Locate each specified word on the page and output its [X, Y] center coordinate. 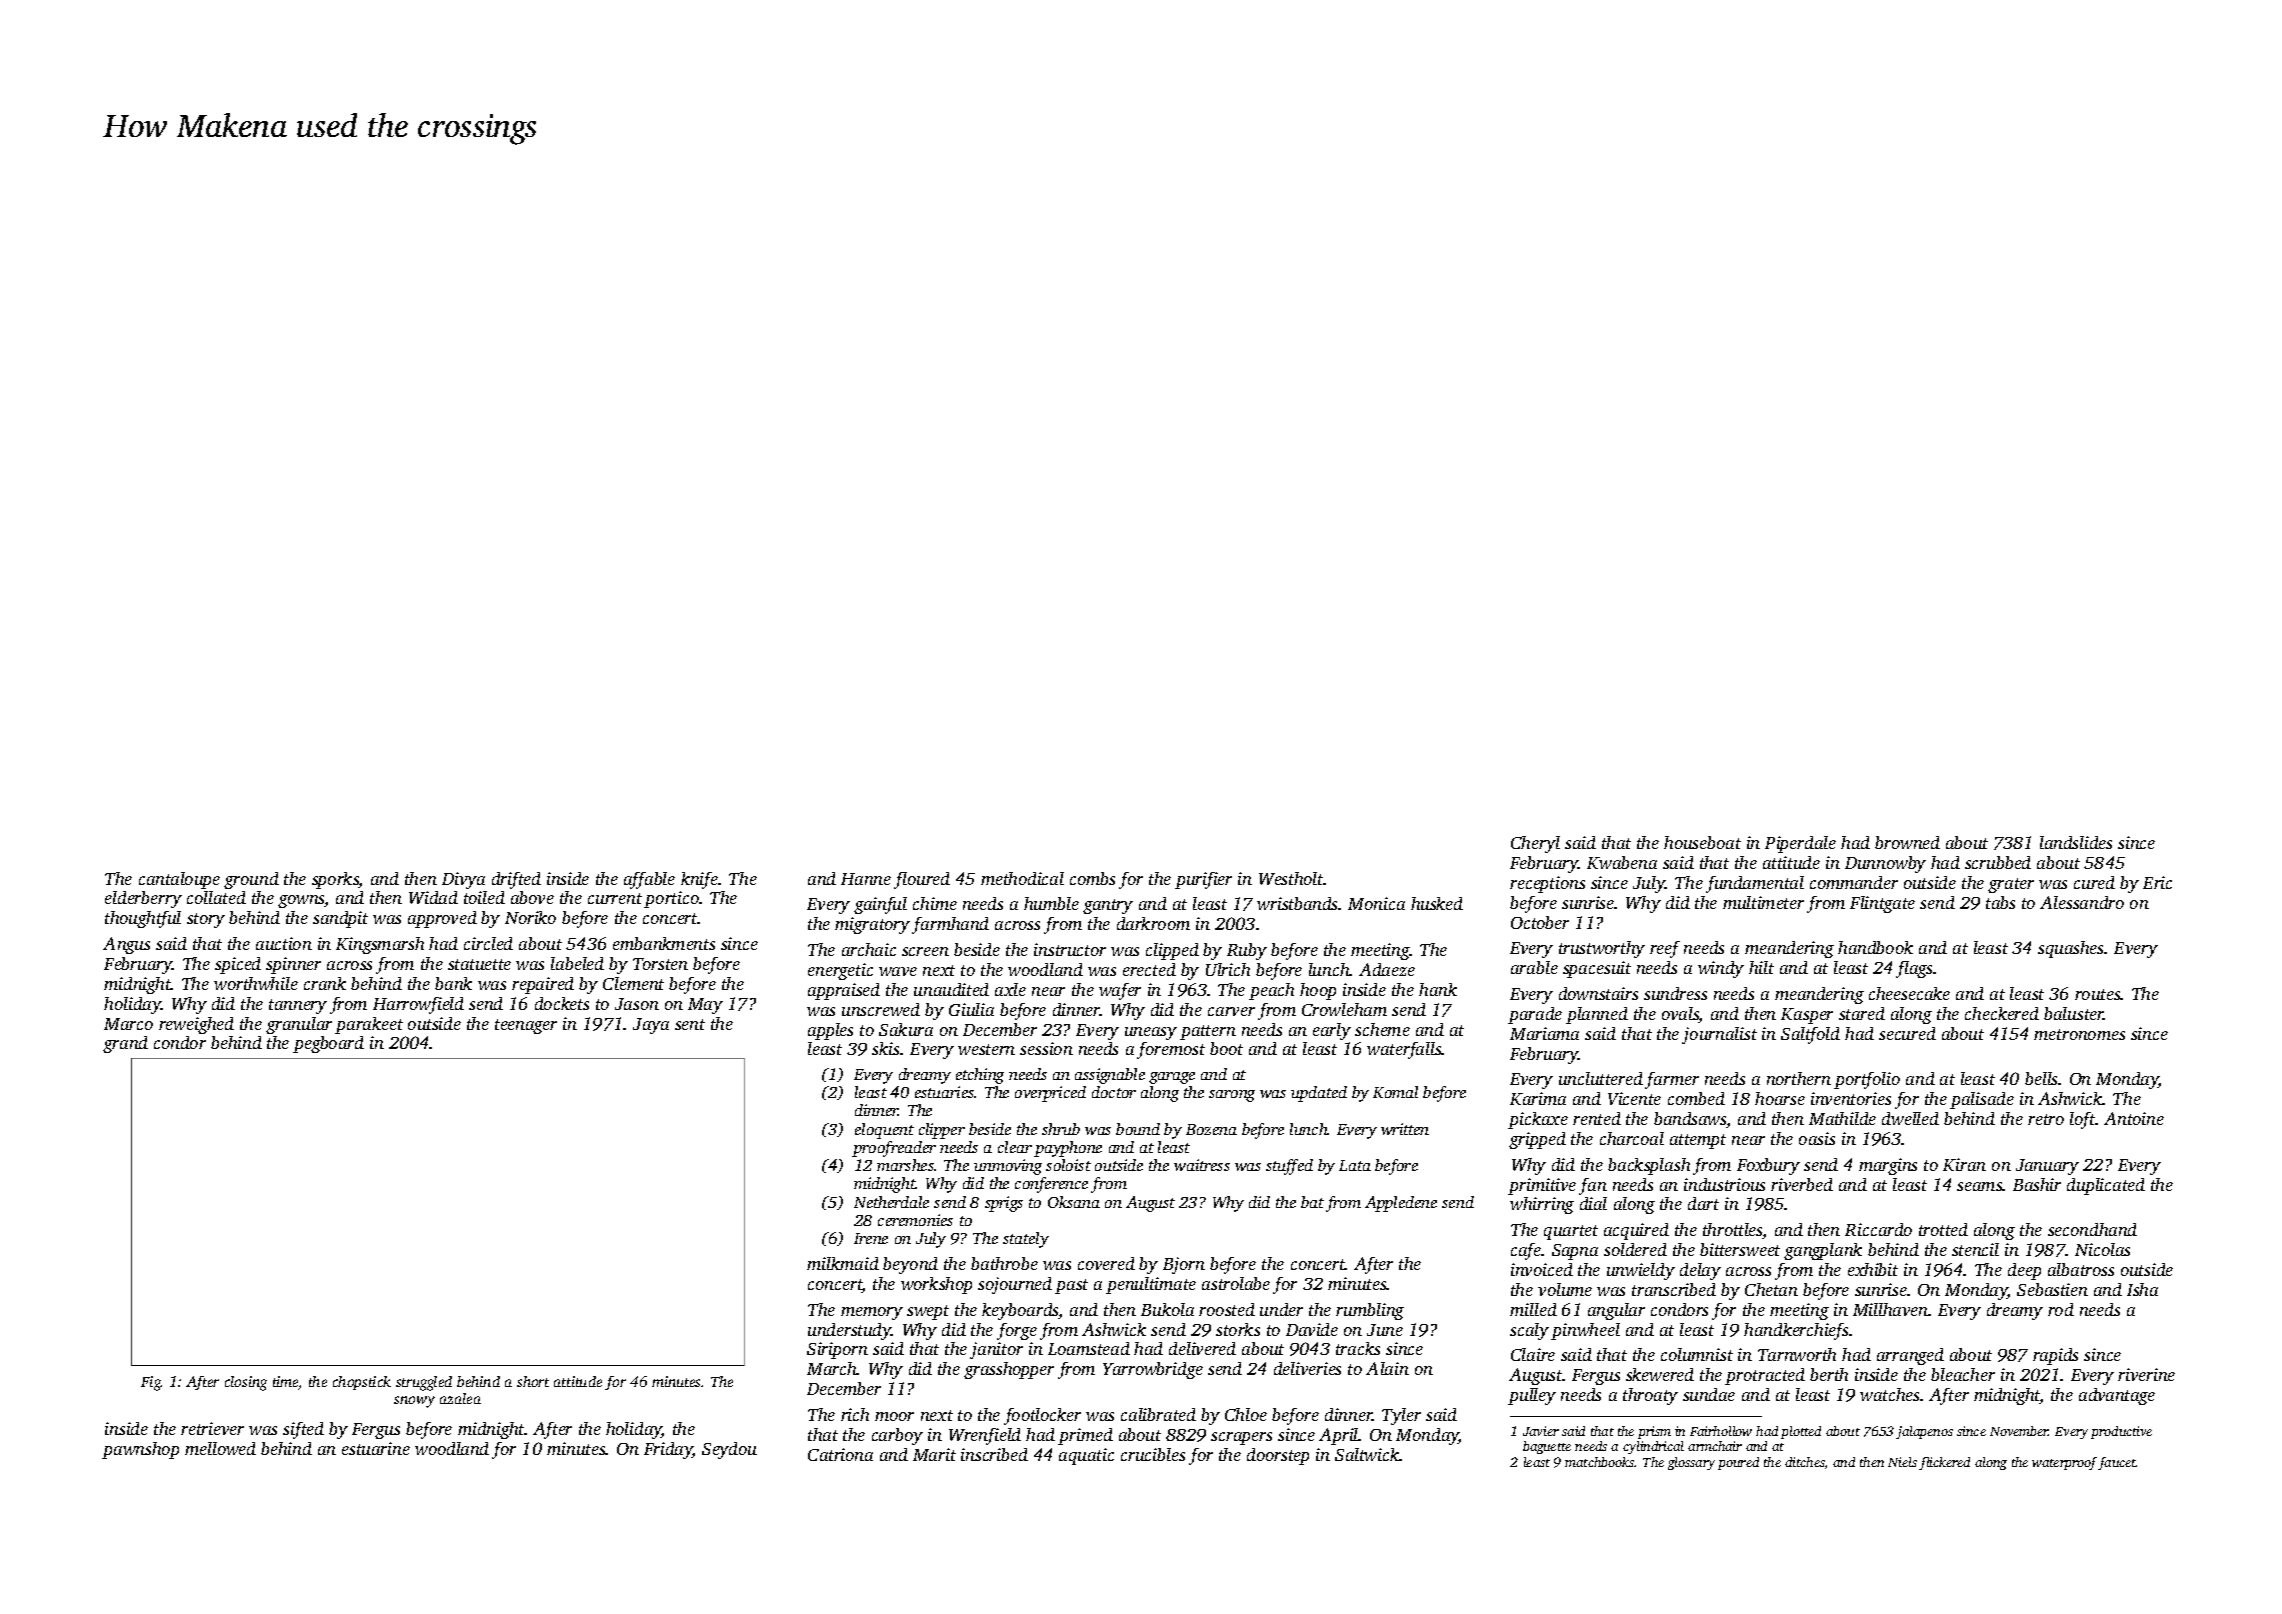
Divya [463, 880]
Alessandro [2082, 902]
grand [125, 1044]
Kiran [1964, 1164]
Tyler [1401, 1416]
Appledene [1401, 1204]
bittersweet [1740, 1249]
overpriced [1050, 1094]
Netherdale [891, 1202]
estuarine [376, 1448]
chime [935, 903]
